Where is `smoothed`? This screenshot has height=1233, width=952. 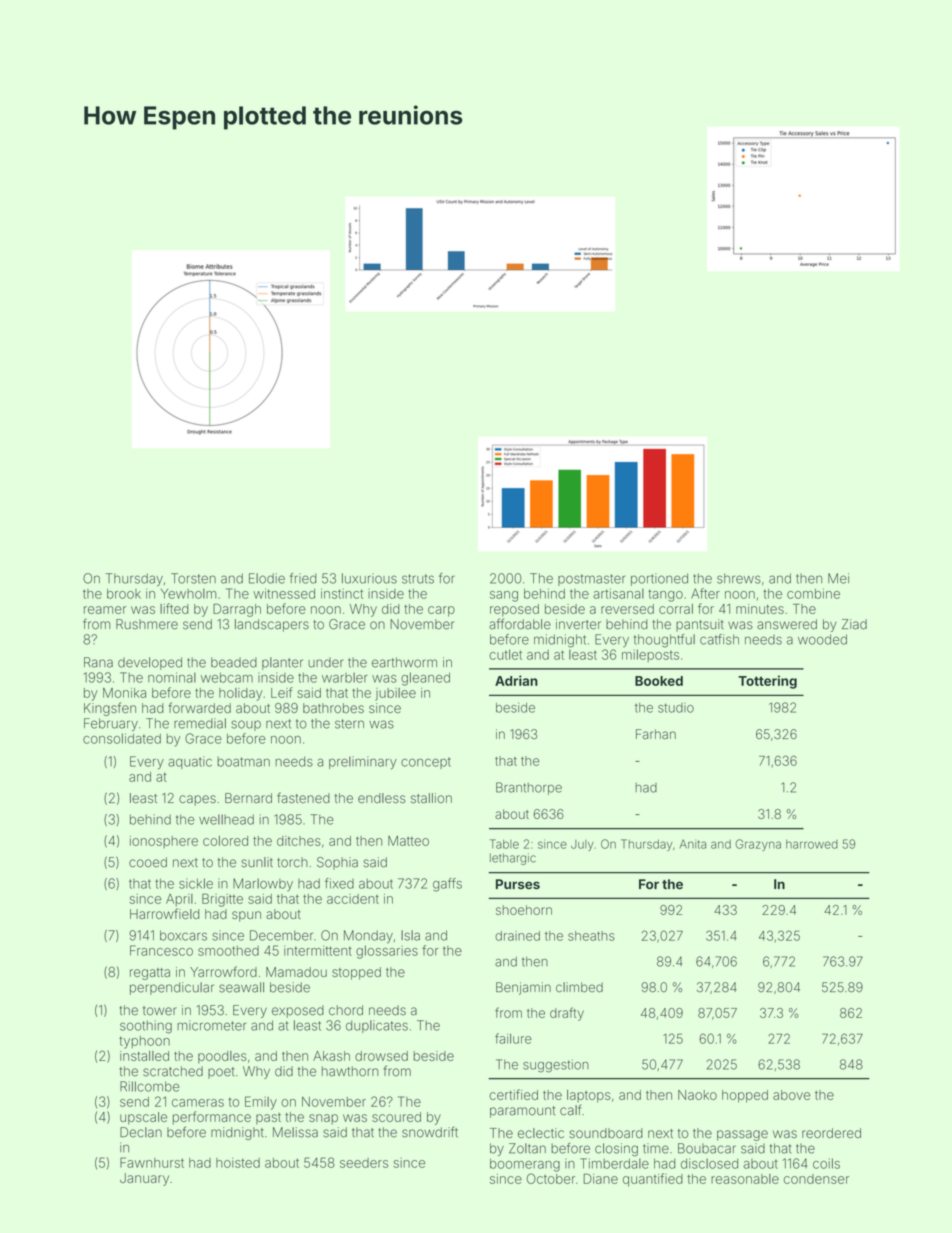
smoothed is located at coordinates (228, 951).
